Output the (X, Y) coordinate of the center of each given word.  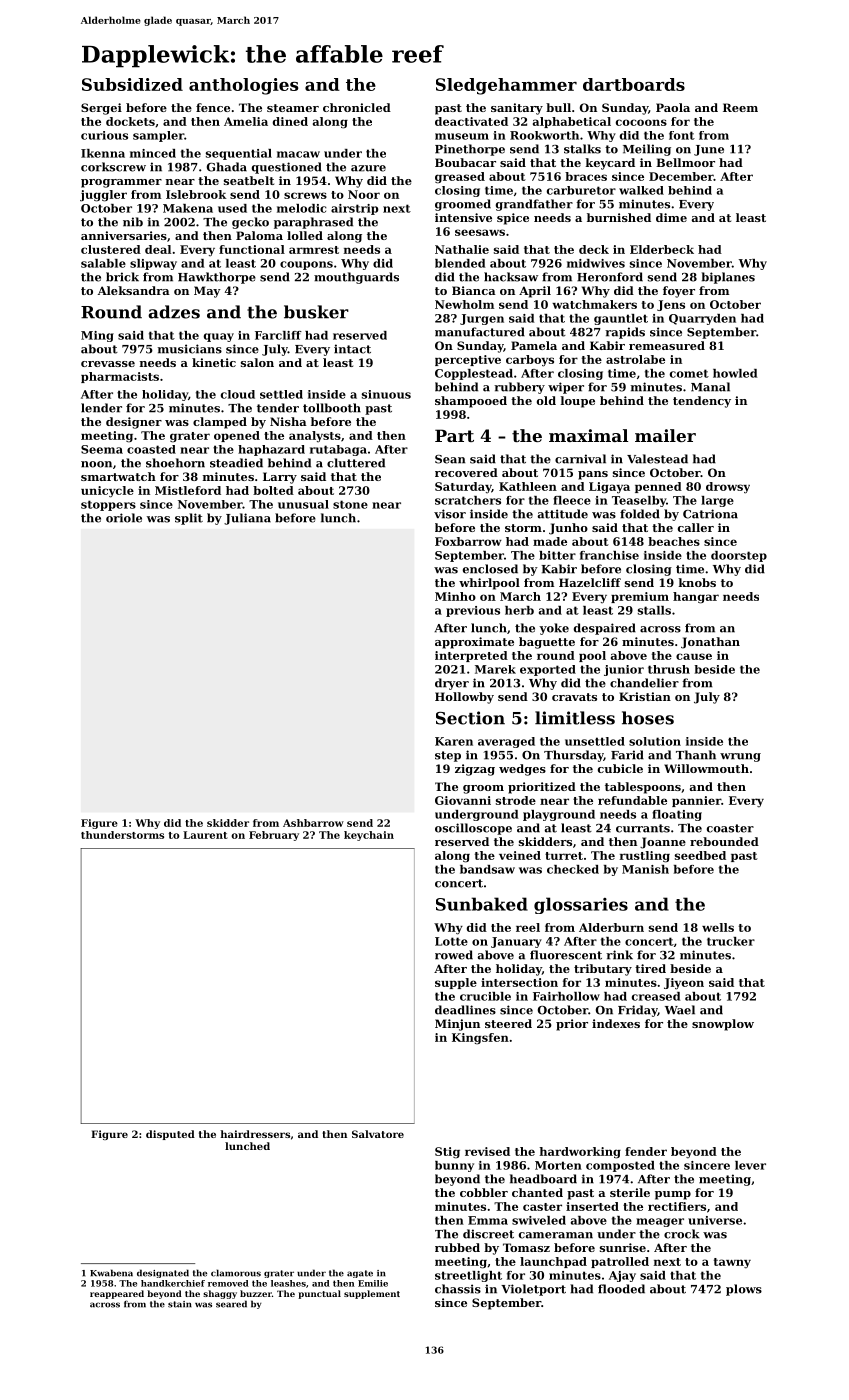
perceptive (468, 360)
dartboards (634, 84)
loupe (578, 402)
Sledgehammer (506, 86)
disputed (170, 1135)
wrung (740, 757)
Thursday (574, 756)
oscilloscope (473, 829)
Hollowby (464, 698)
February (274, 836)
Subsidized (132, 84)
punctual (319, 1294)
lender (101, 408)
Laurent (205, 835)
